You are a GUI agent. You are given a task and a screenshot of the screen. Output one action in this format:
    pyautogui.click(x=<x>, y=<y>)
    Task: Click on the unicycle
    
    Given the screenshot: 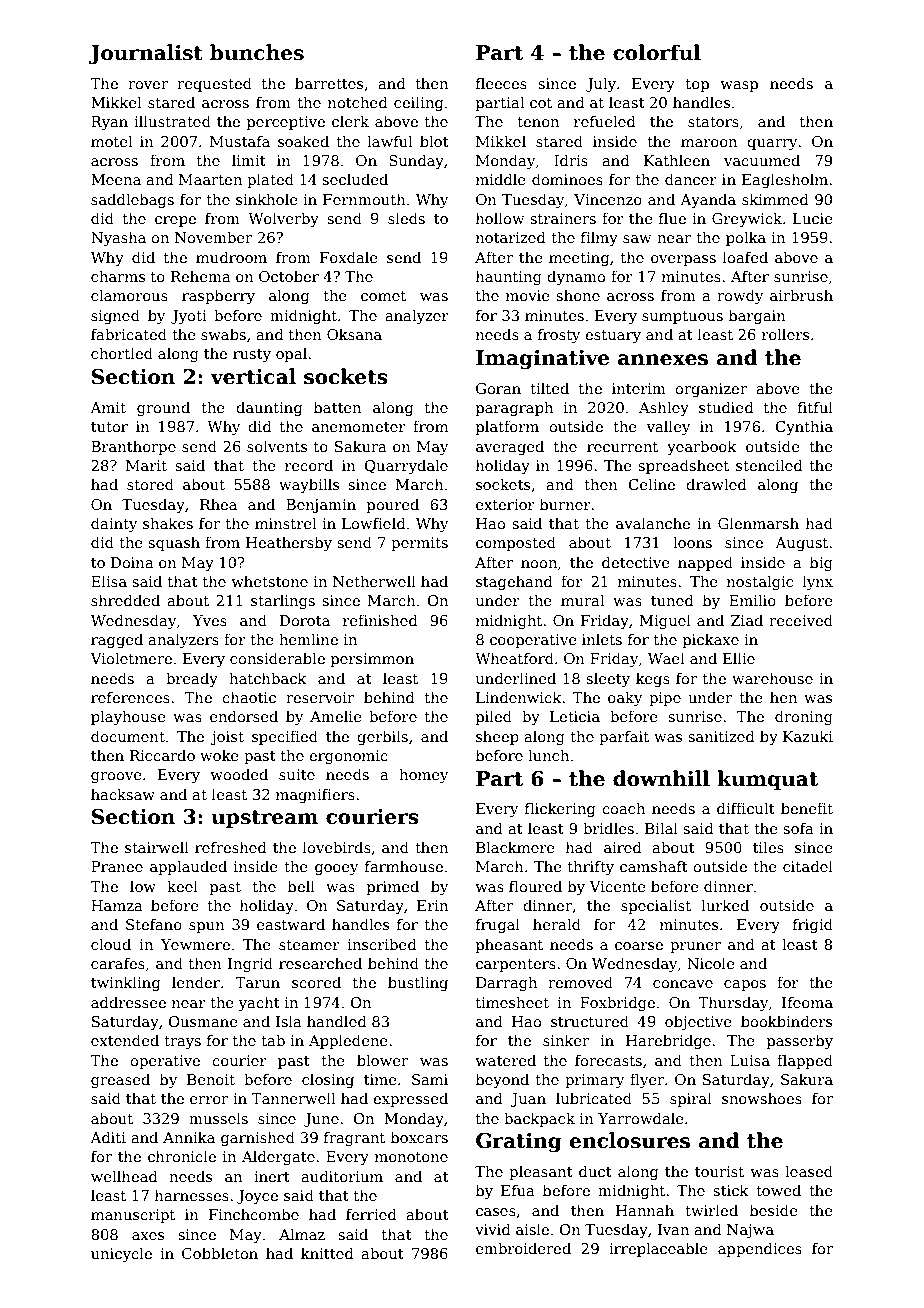 What is the action you would take?
    pyautogui.click(x=121, y=1254)
